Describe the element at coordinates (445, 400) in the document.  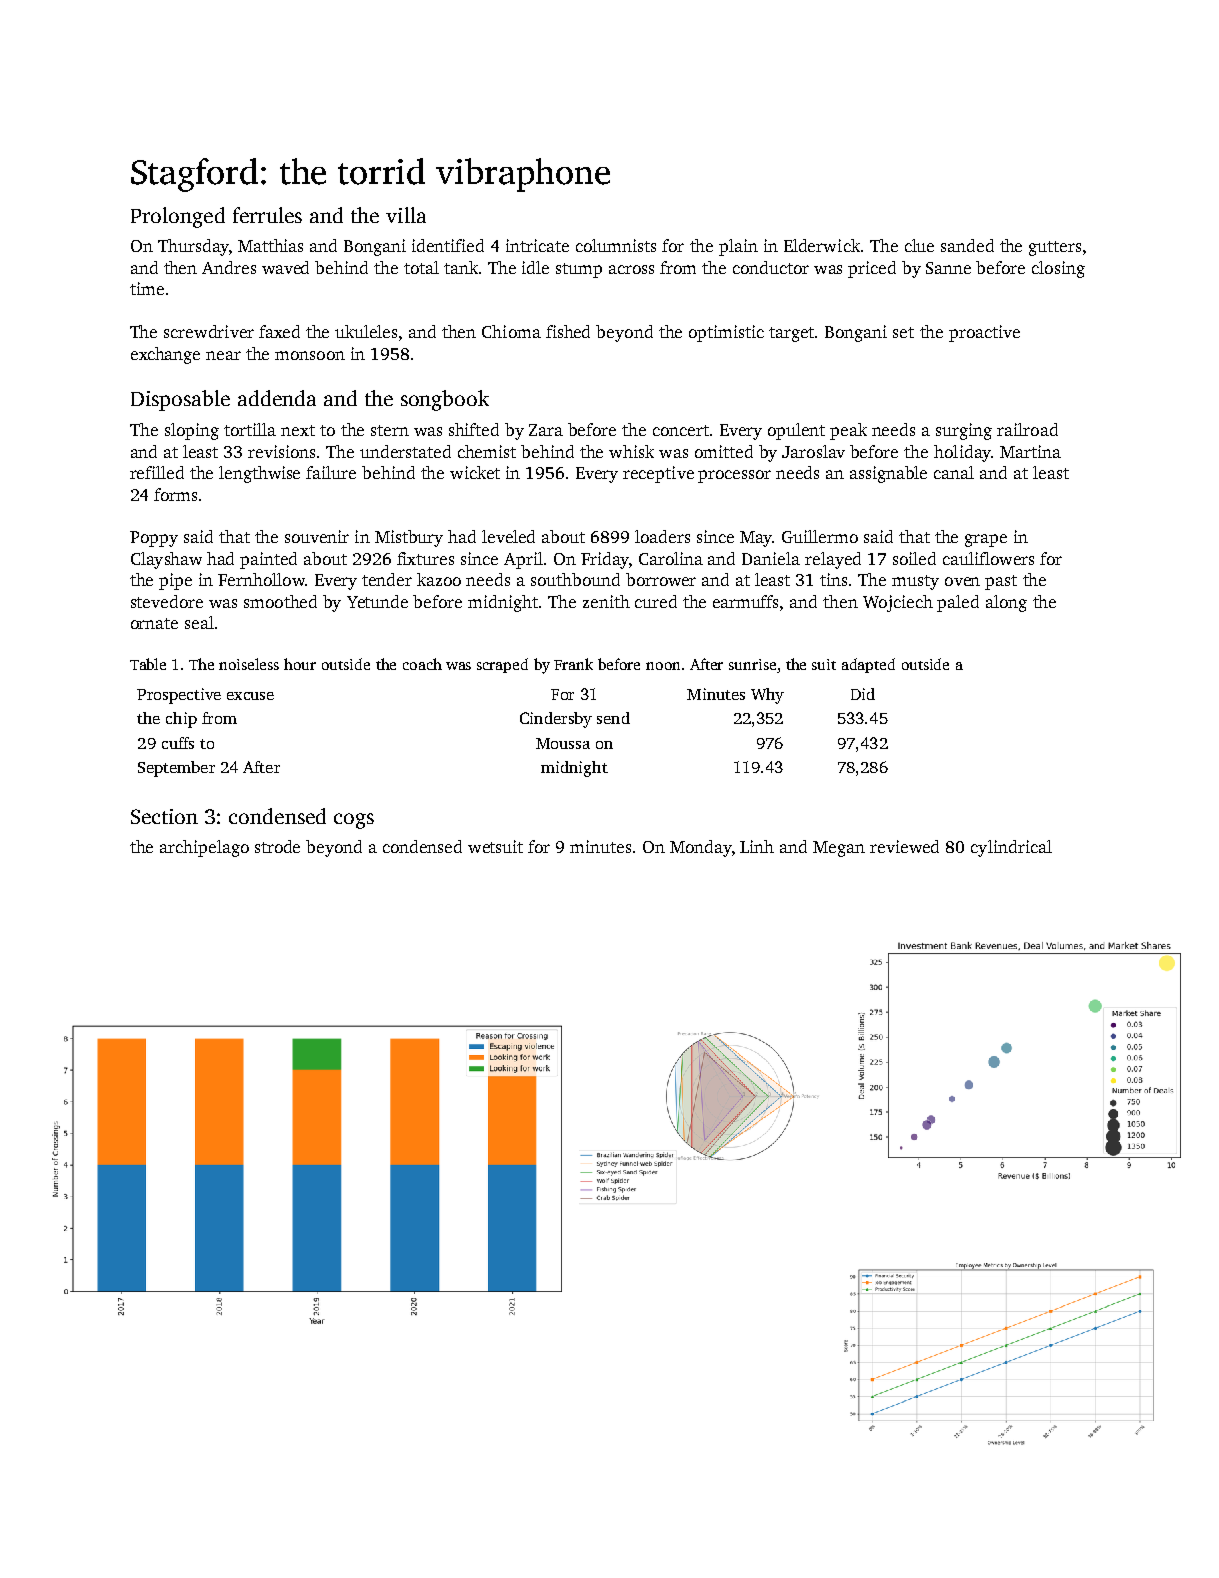
I see `songbook` at that location.
